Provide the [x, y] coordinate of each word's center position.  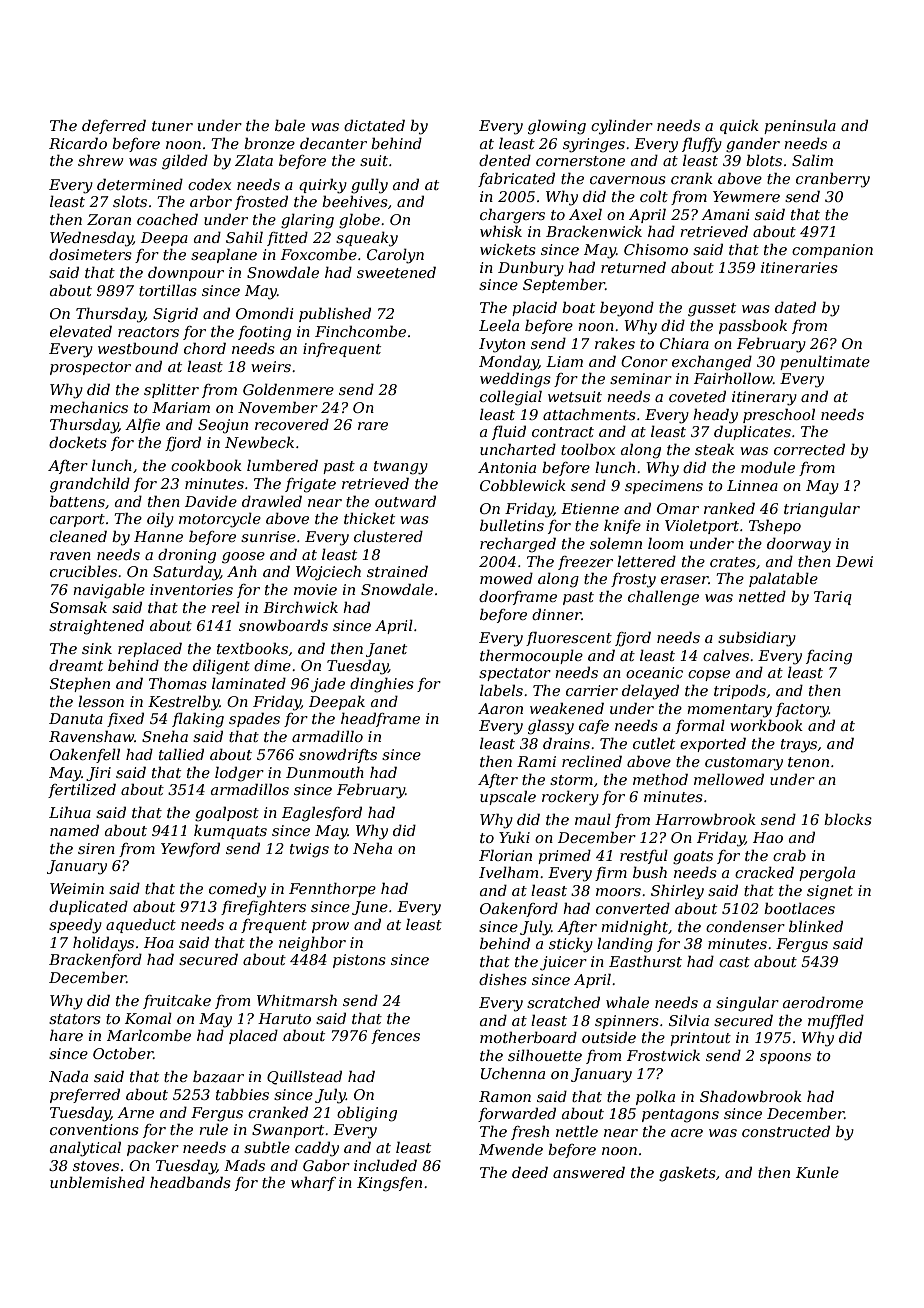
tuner [172, 126]
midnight [634, 928]
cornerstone [580, 161]
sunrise [268, 536]
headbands [190, 1182]
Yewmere [746, 196]
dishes [503, 979]
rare [373, 426]
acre [687, 1133]
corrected [809, 449]
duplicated [88, 907]
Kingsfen [389, 1184]
